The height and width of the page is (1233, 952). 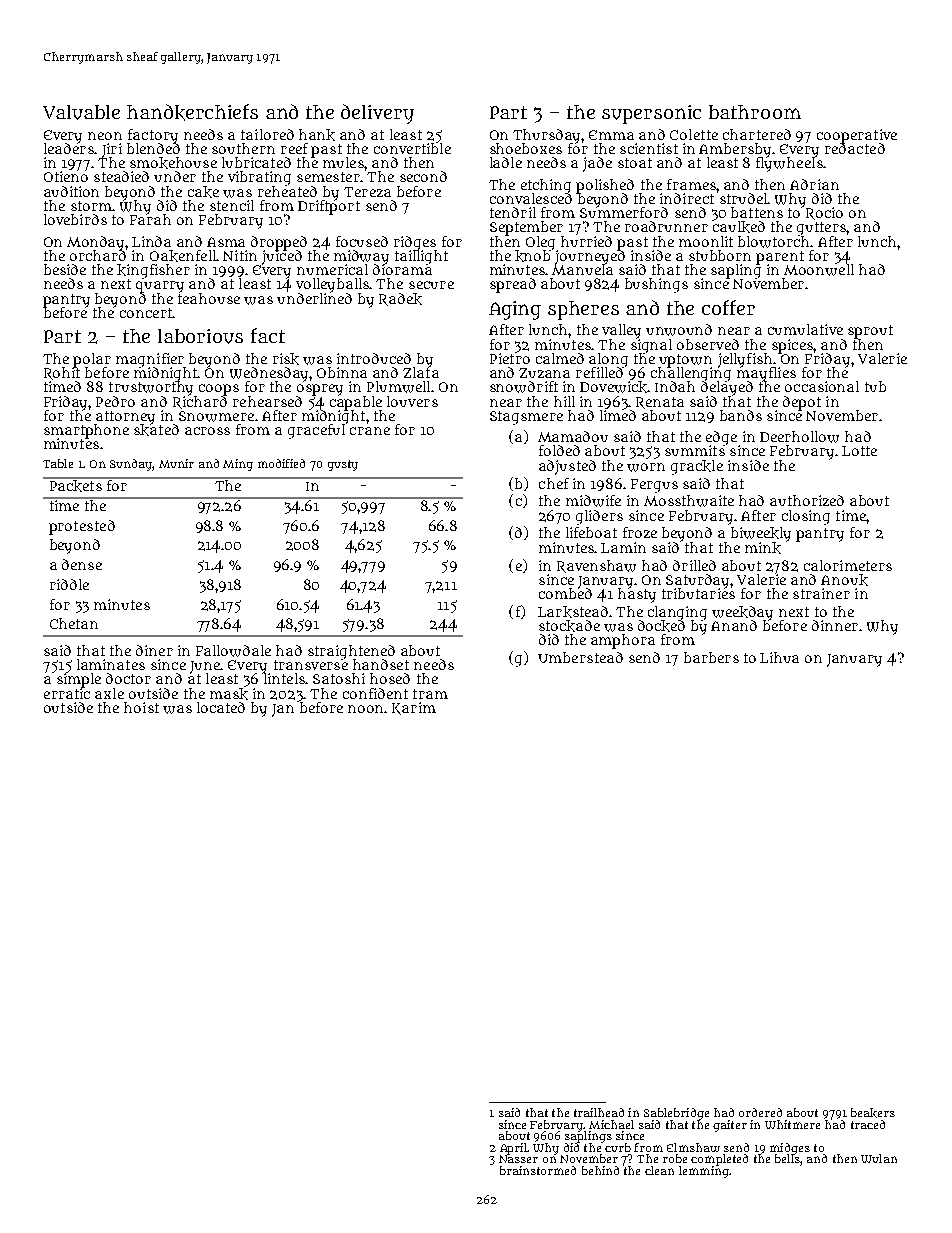 What do you see at coordinates (58, 463) in the page?
I see `Table` at bounding box center [58, 463].
